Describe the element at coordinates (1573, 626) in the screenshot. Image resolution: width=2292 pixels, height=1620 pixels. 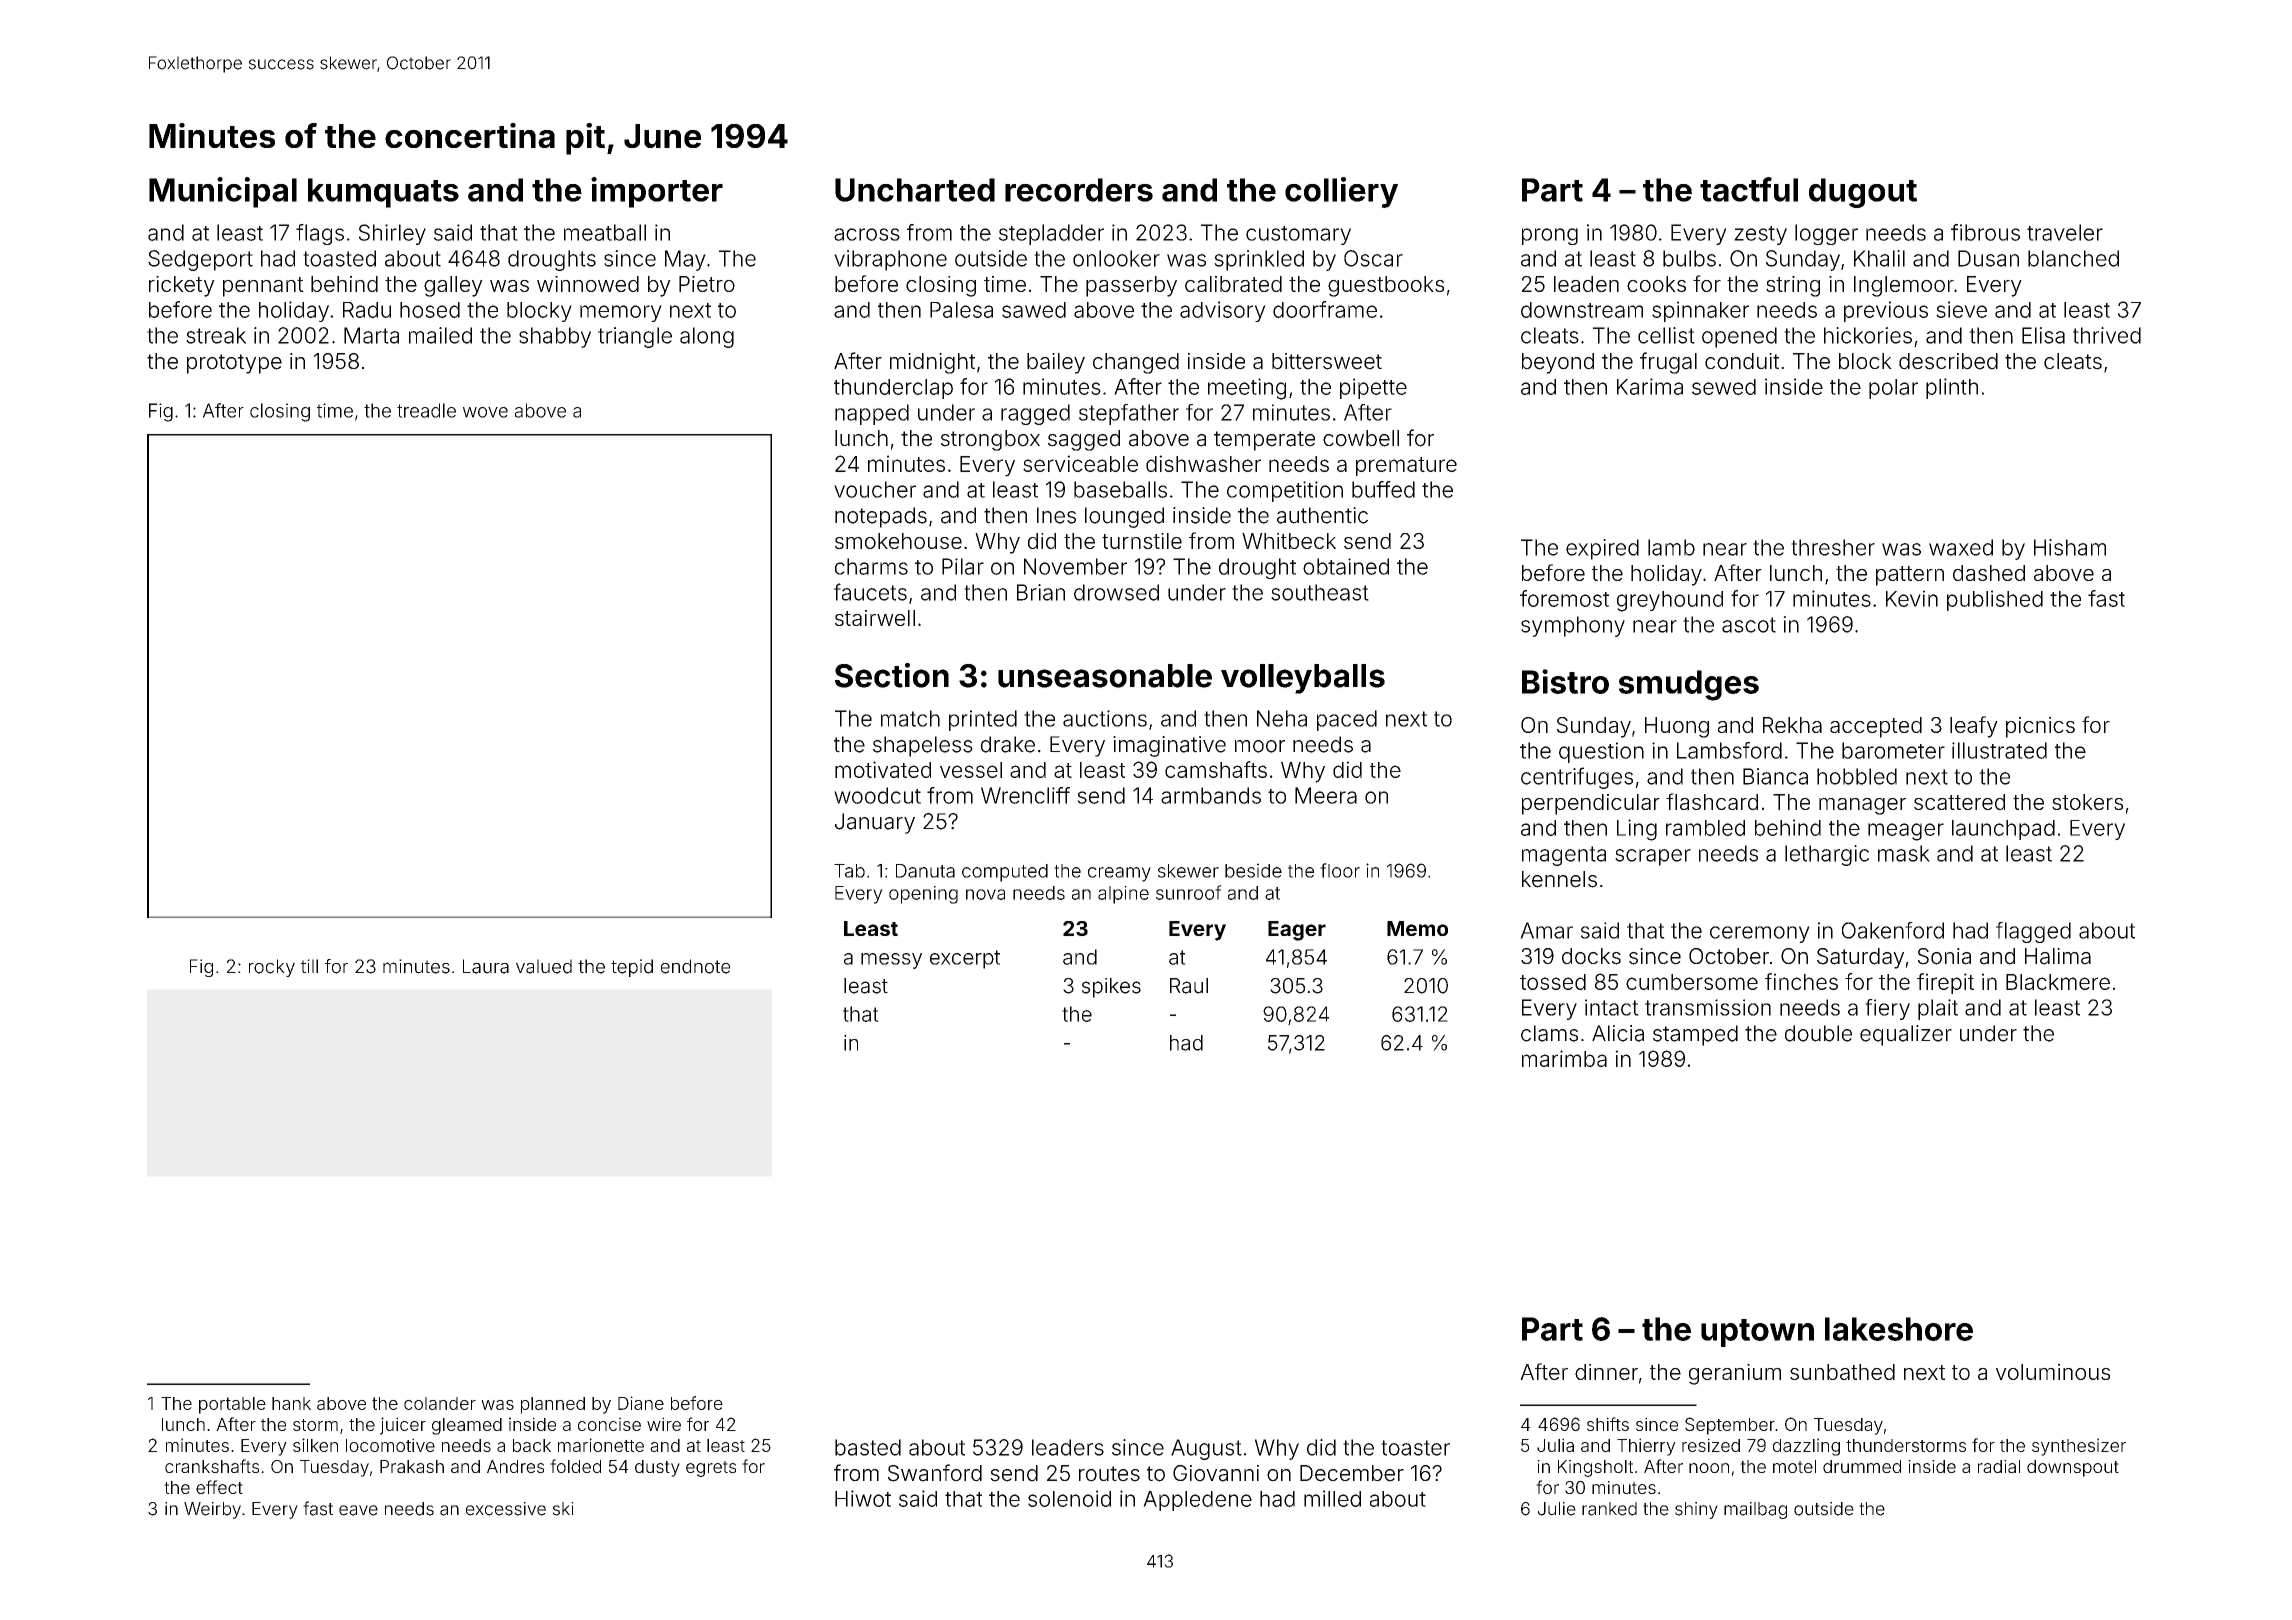
I see `symphony` at that location.
